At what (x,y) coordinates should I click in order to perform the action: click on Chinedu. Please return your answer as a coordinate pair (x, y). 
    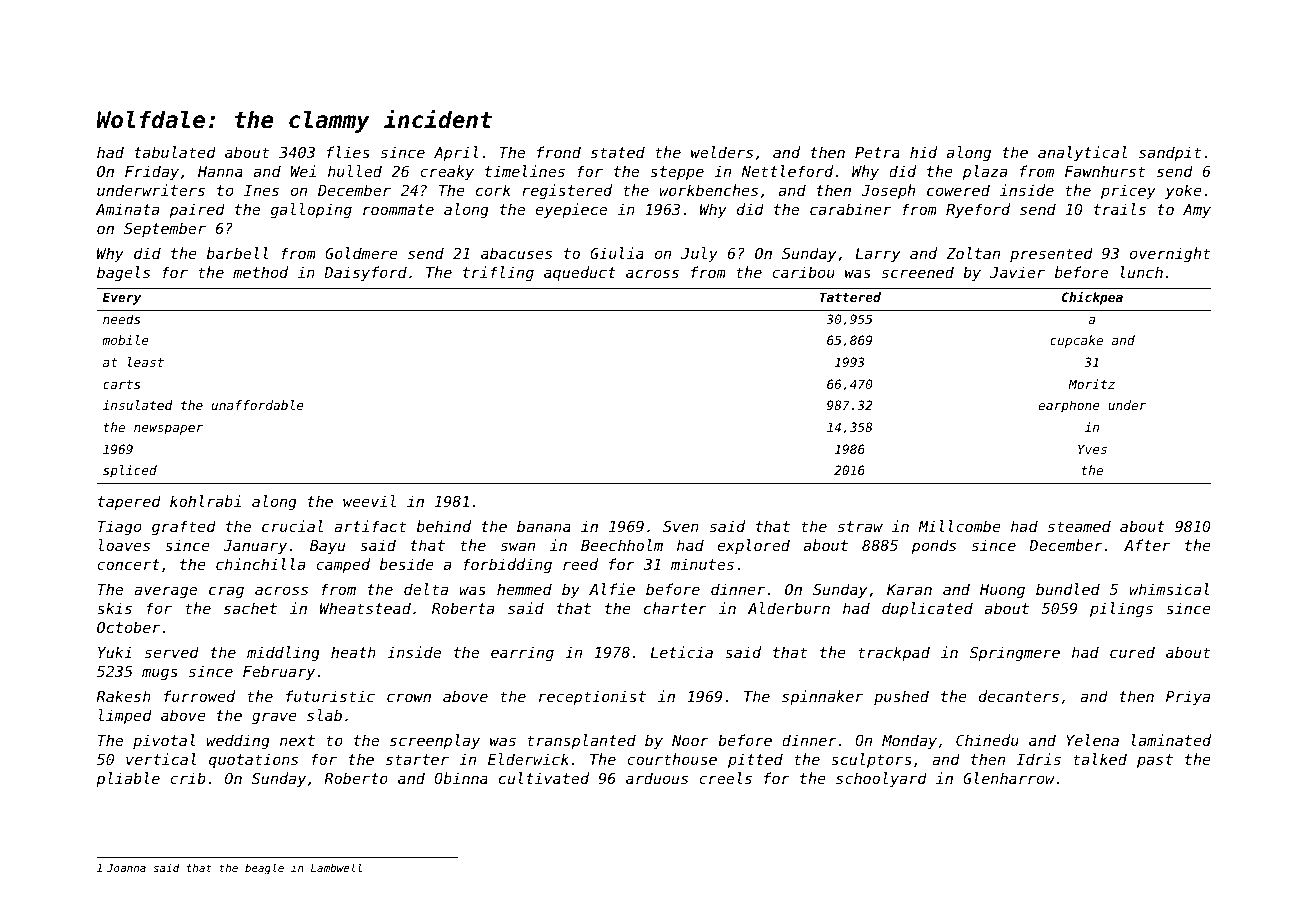
    Looking at the image, I should click on (987, 740).
